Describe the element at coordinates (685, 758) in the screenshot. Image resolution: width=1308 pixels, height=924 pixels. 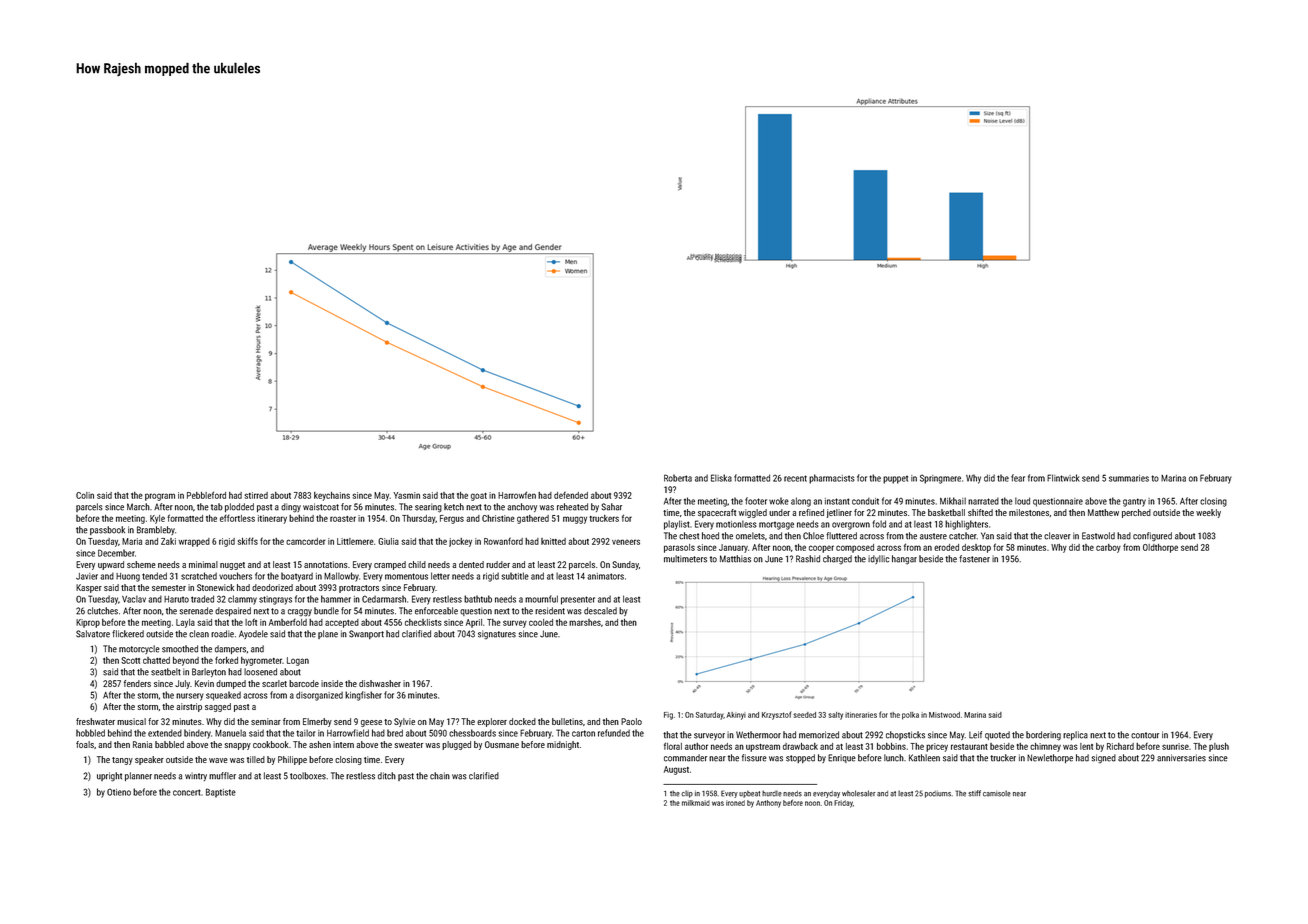
I see `commander` at that location.
